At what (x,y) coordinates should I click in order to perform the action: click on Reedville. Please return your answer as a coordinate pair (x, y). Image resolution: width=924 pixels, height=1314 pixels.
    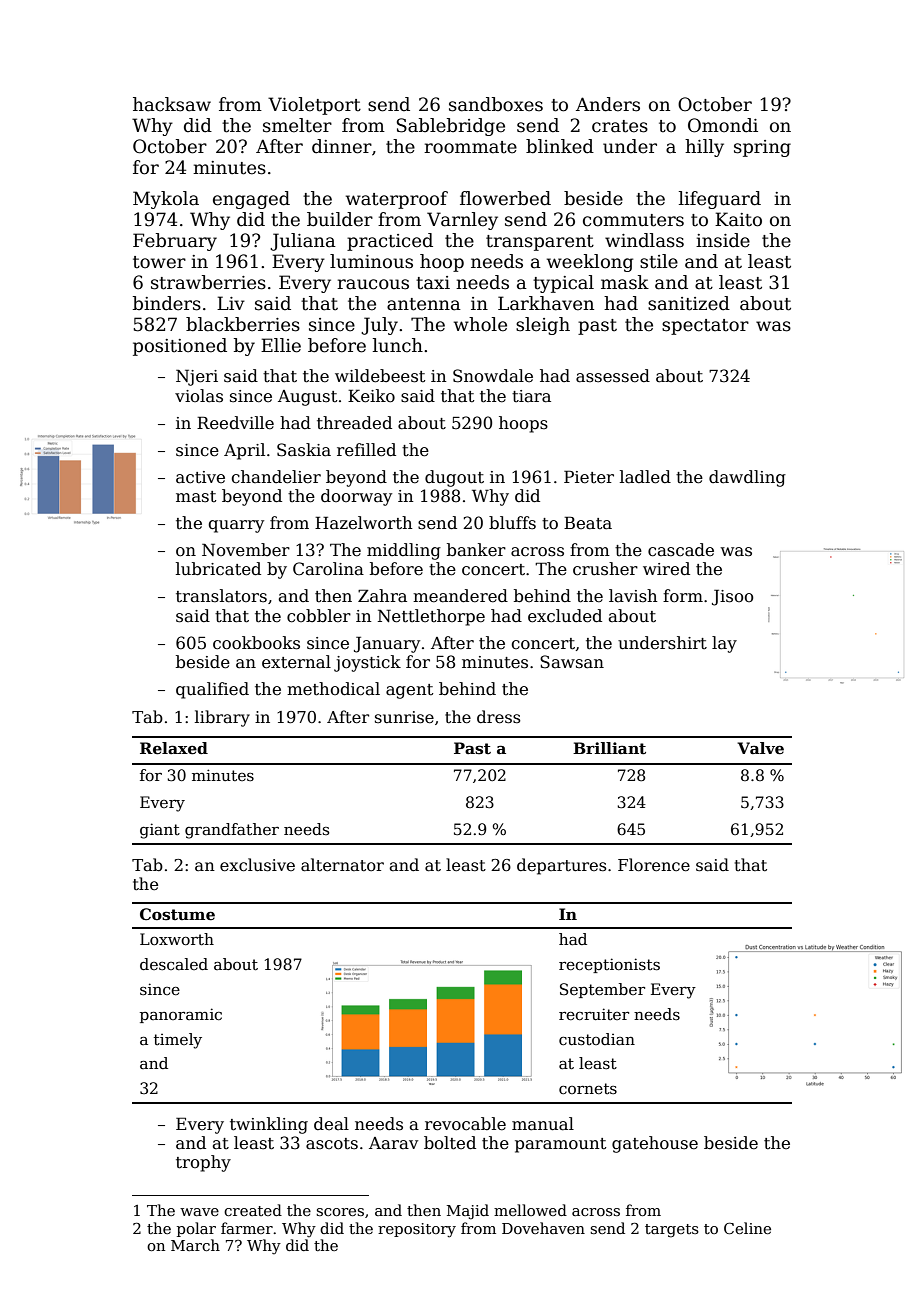
    Looking at the image, I should click on (235, 423).
